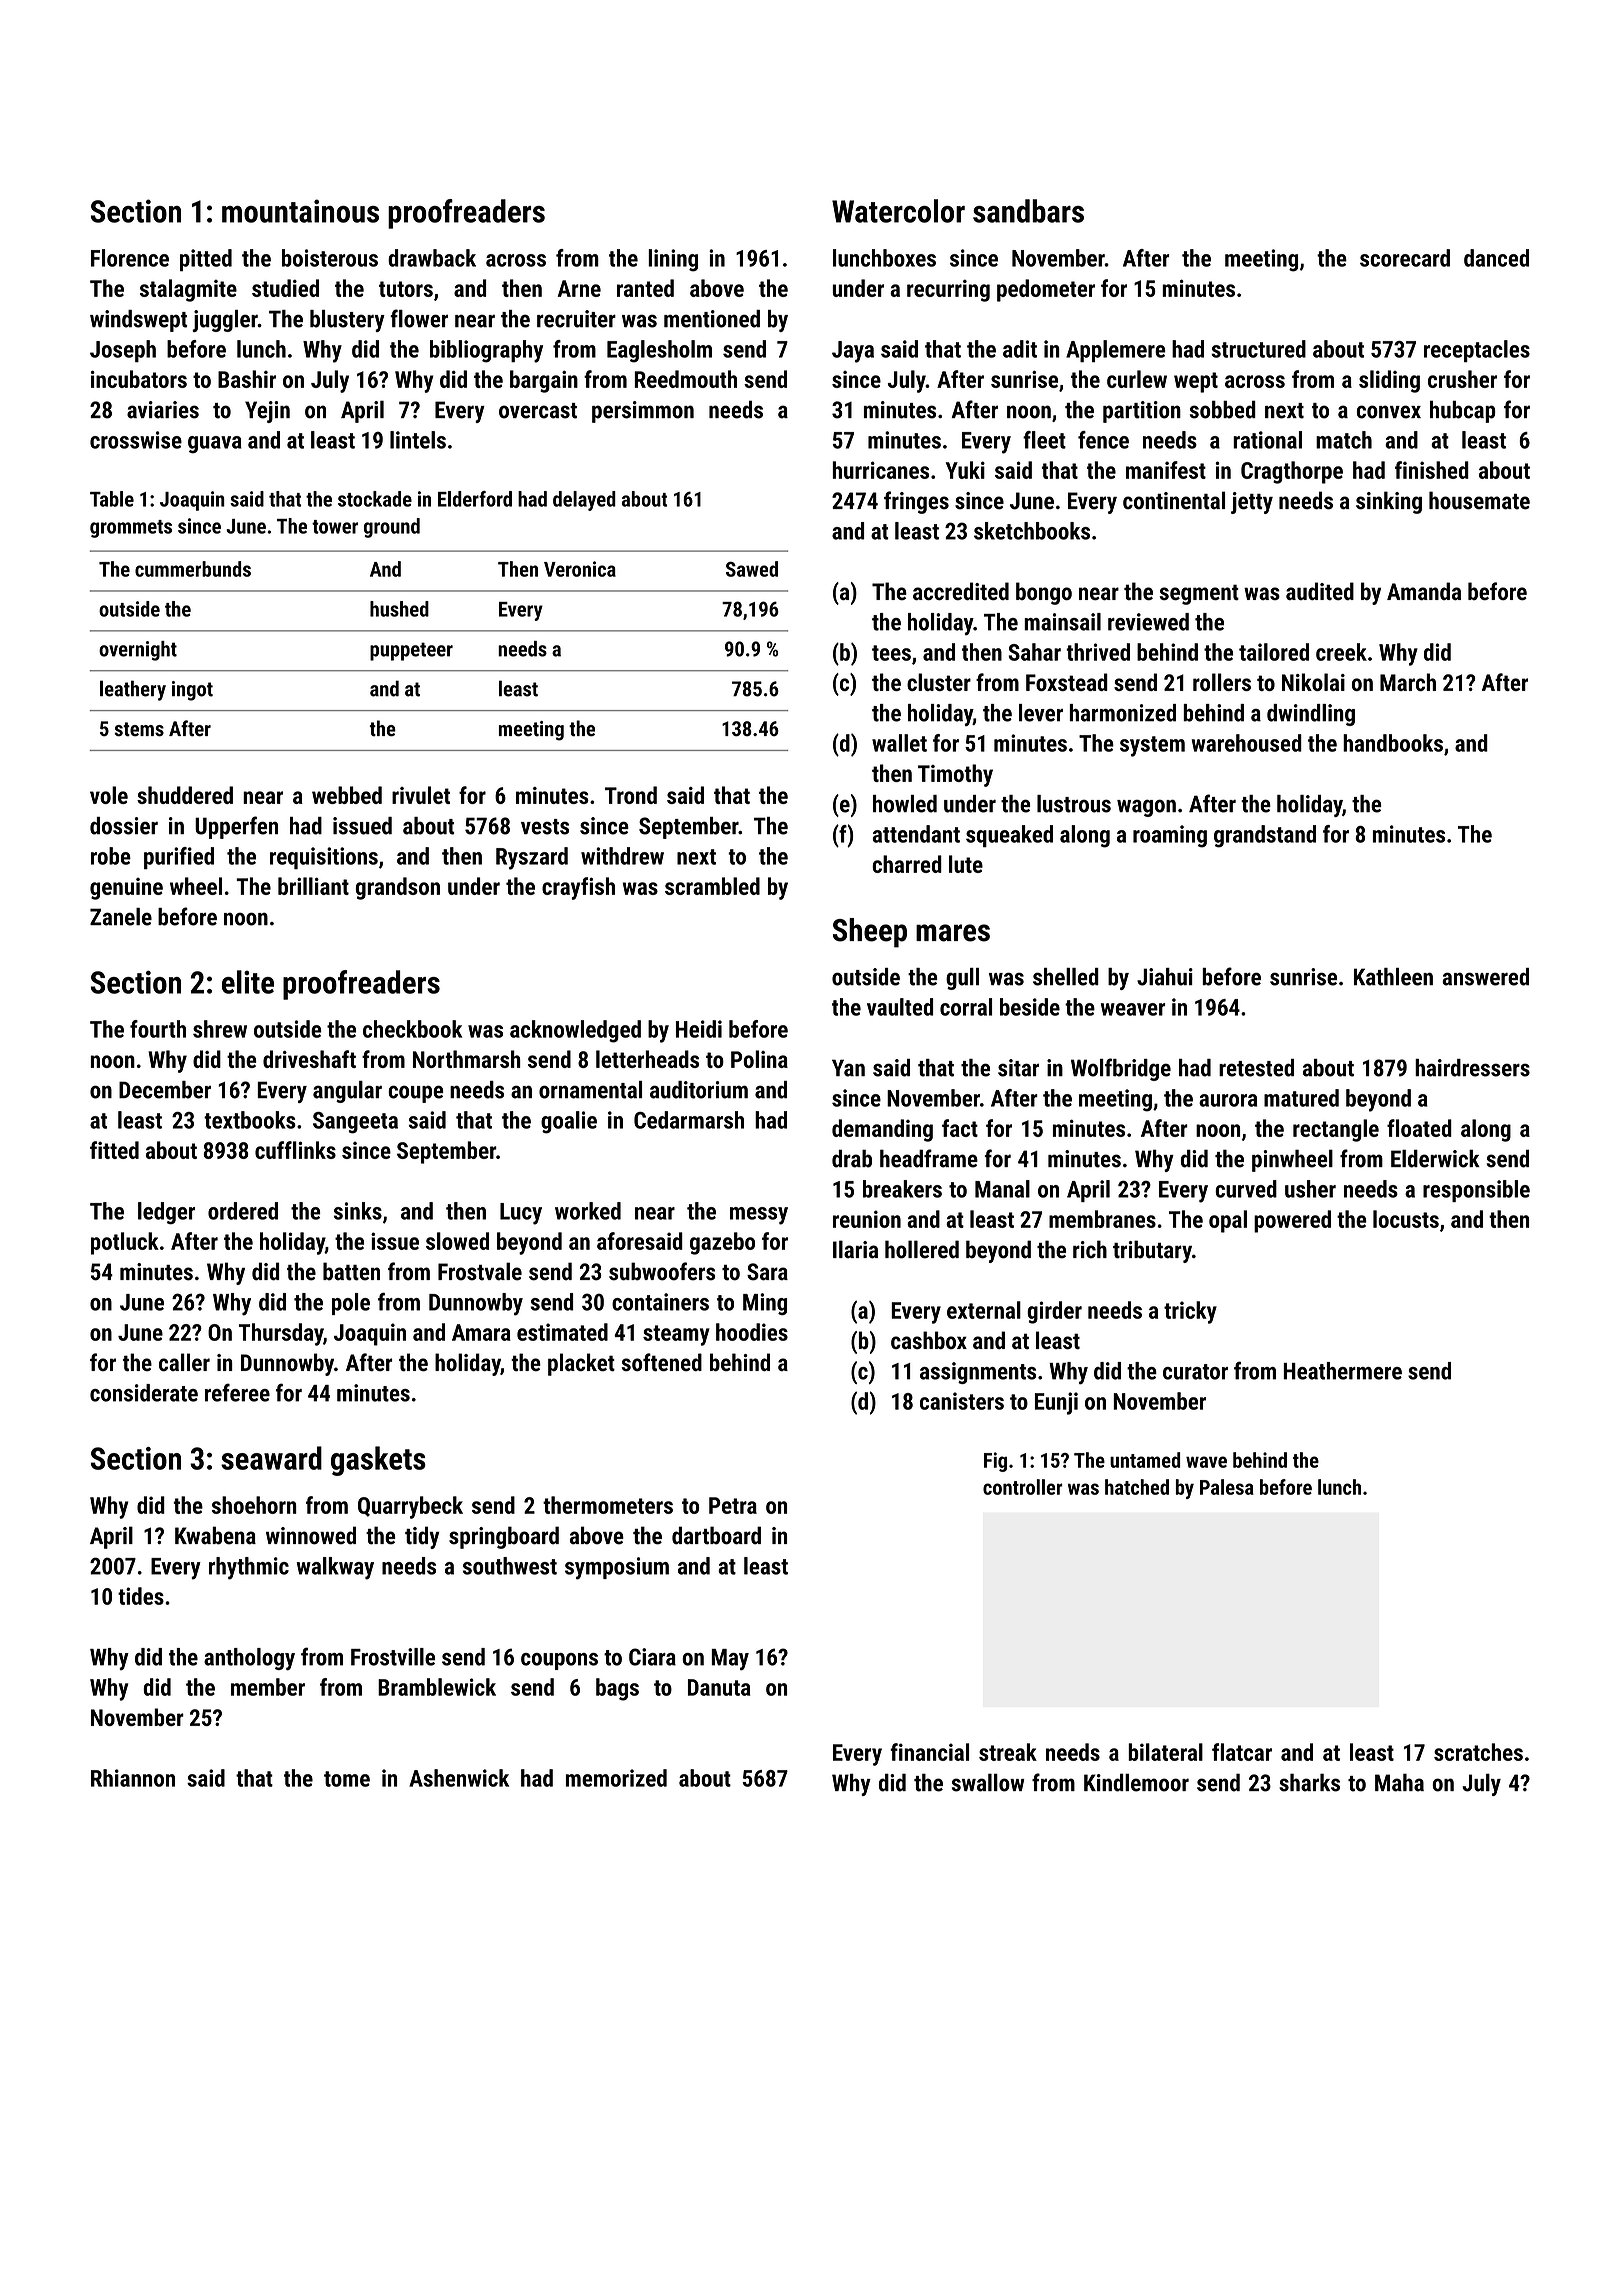 The width and height of the page is (1620, 2292). What do you see at coordinates (459, 1778) in the page?
I see `Ashenwick` at bounding box center [459, 1778].
